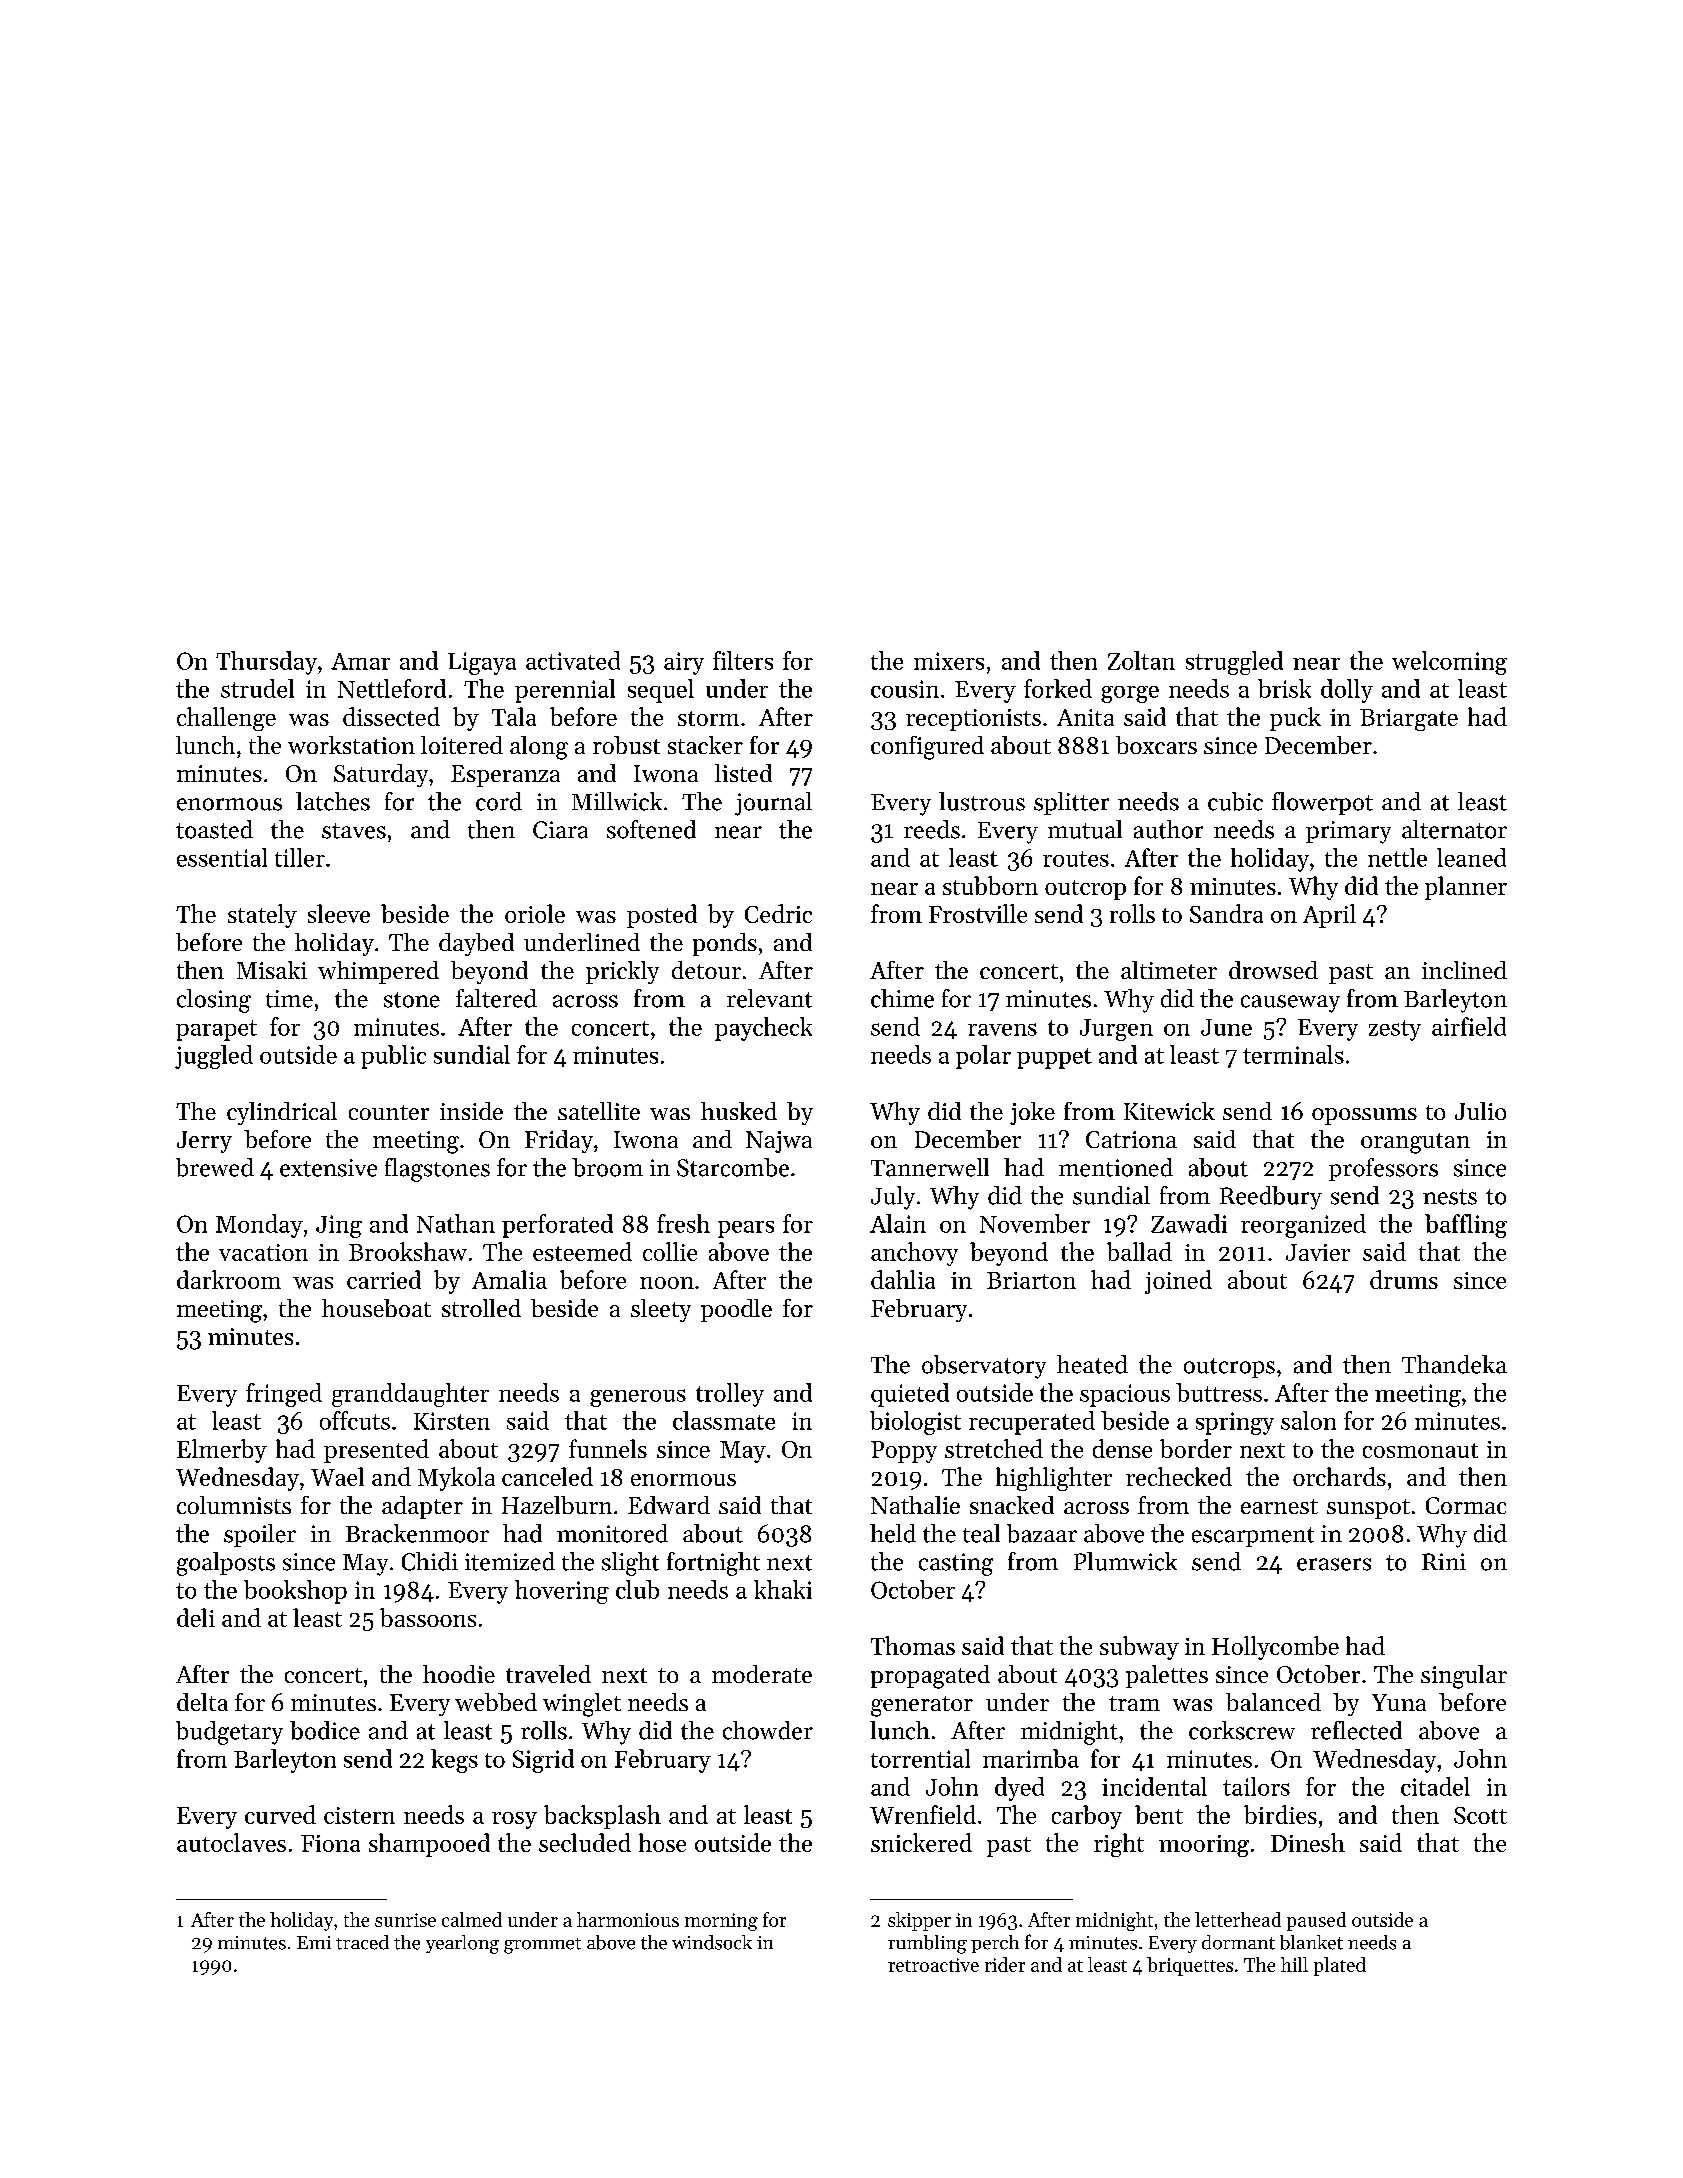 The width and height of the document is (1683, 2178). Describe the element at coordinates (1012, 1505) in the document. I see `snacked` at that location.
